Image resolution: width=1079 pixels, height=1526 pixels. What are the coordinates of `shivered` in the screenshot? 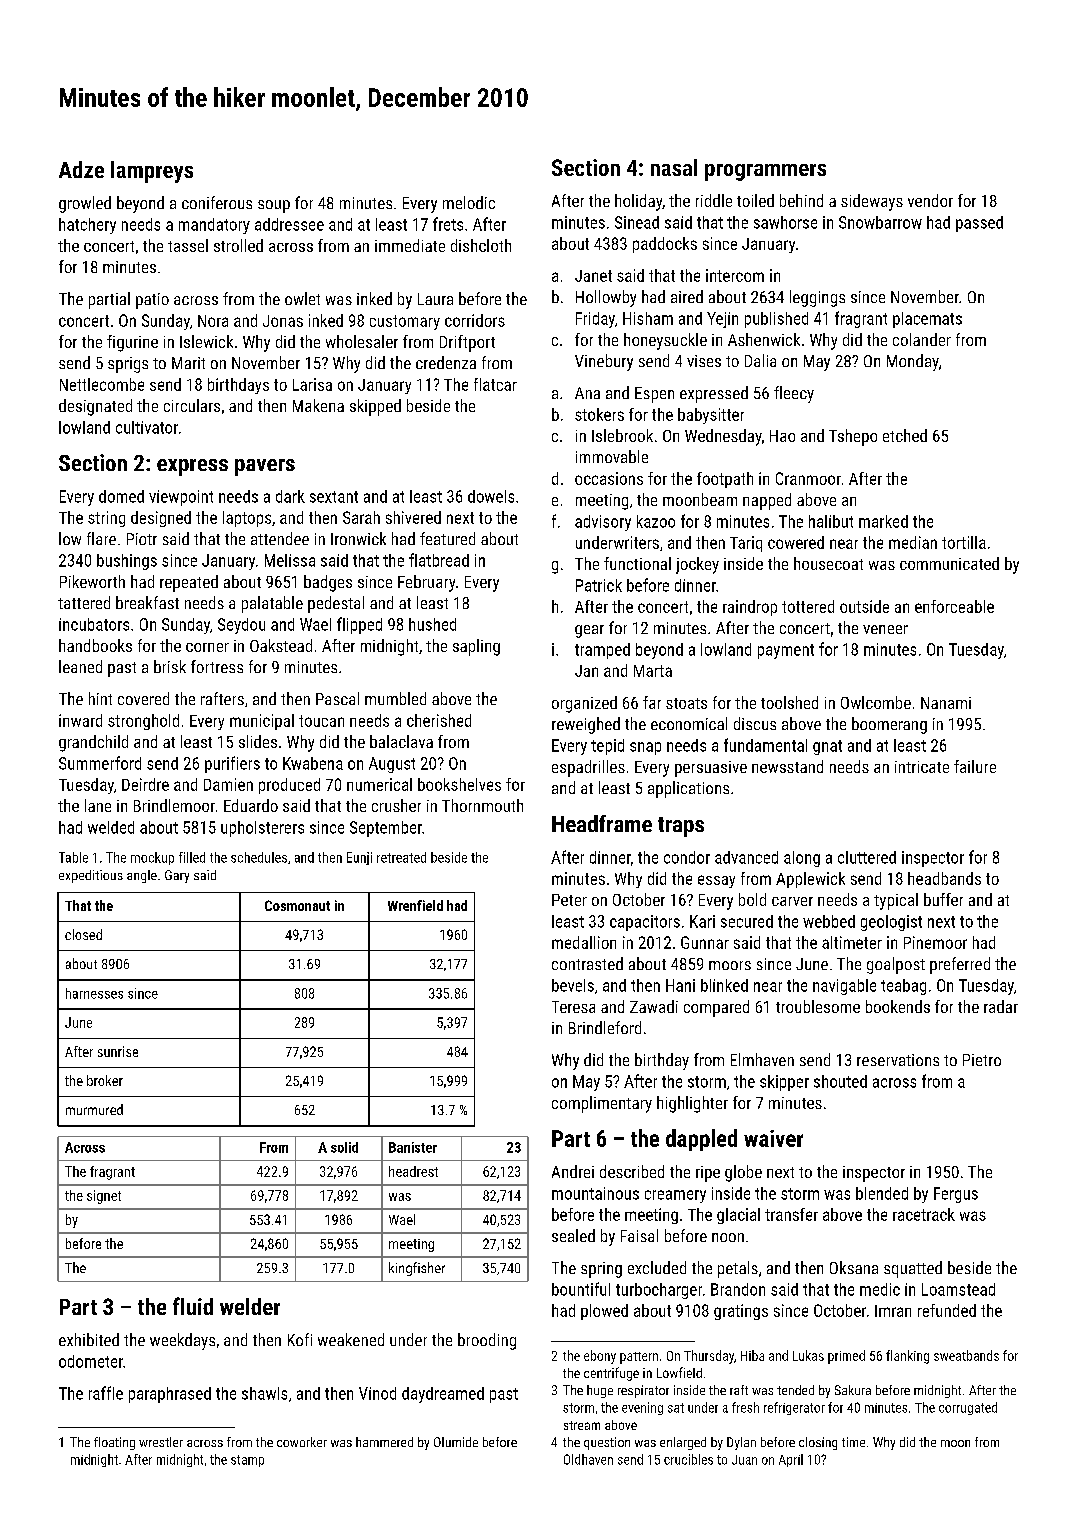 It's located at (413, 517).
